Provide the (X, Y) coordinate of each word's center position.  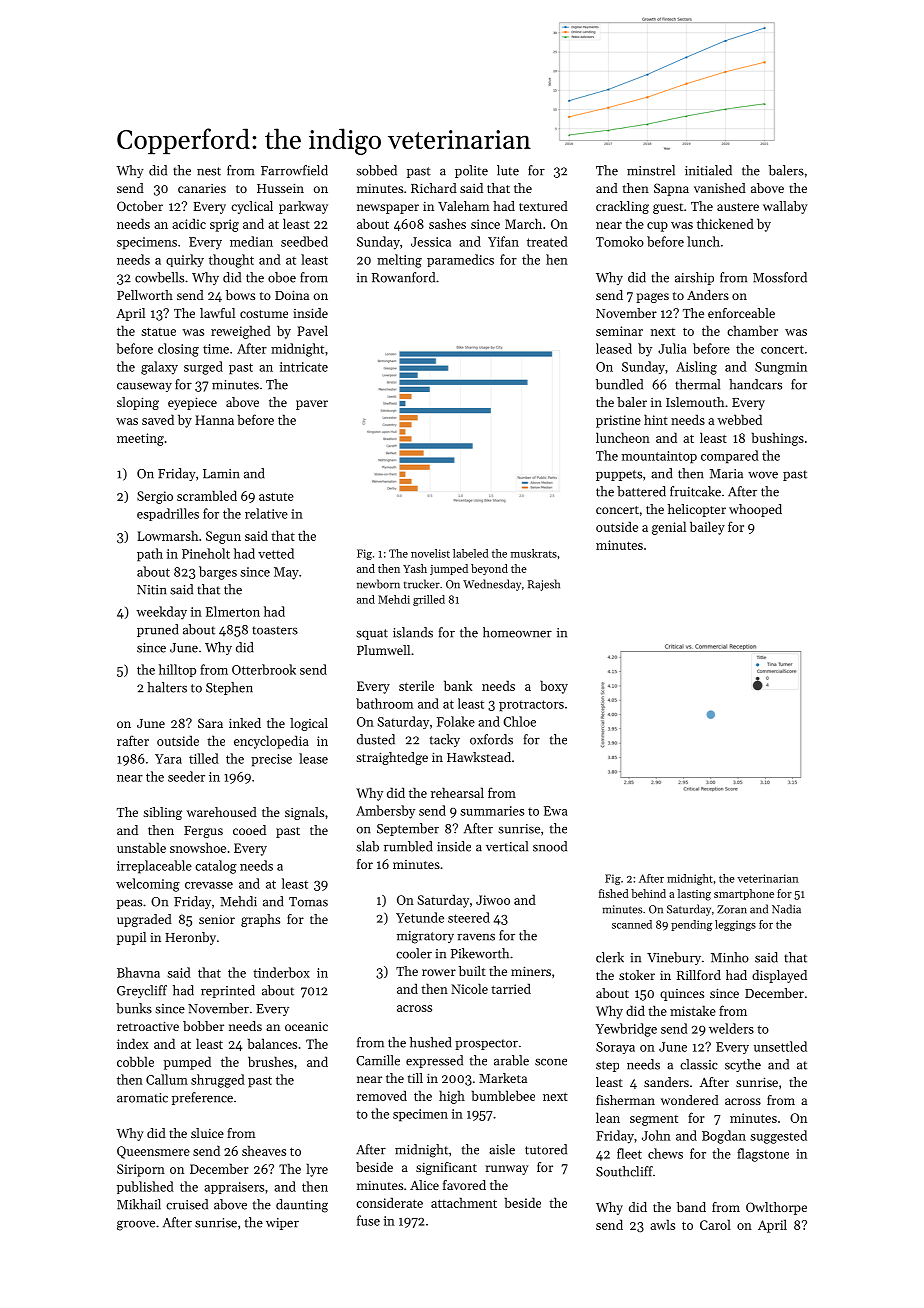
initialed (708, 170)
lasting (694, 895)
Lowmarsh (167, 535)
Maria (726, 474)
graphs (260, 920)
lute (508, 170)
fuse (368, 1220)
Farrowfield (294, 170)
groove (136, 1225)
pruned (158, 630)
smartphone (744, 894)
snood (550, 846)
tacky (445, 740)
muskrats (534, 553)
